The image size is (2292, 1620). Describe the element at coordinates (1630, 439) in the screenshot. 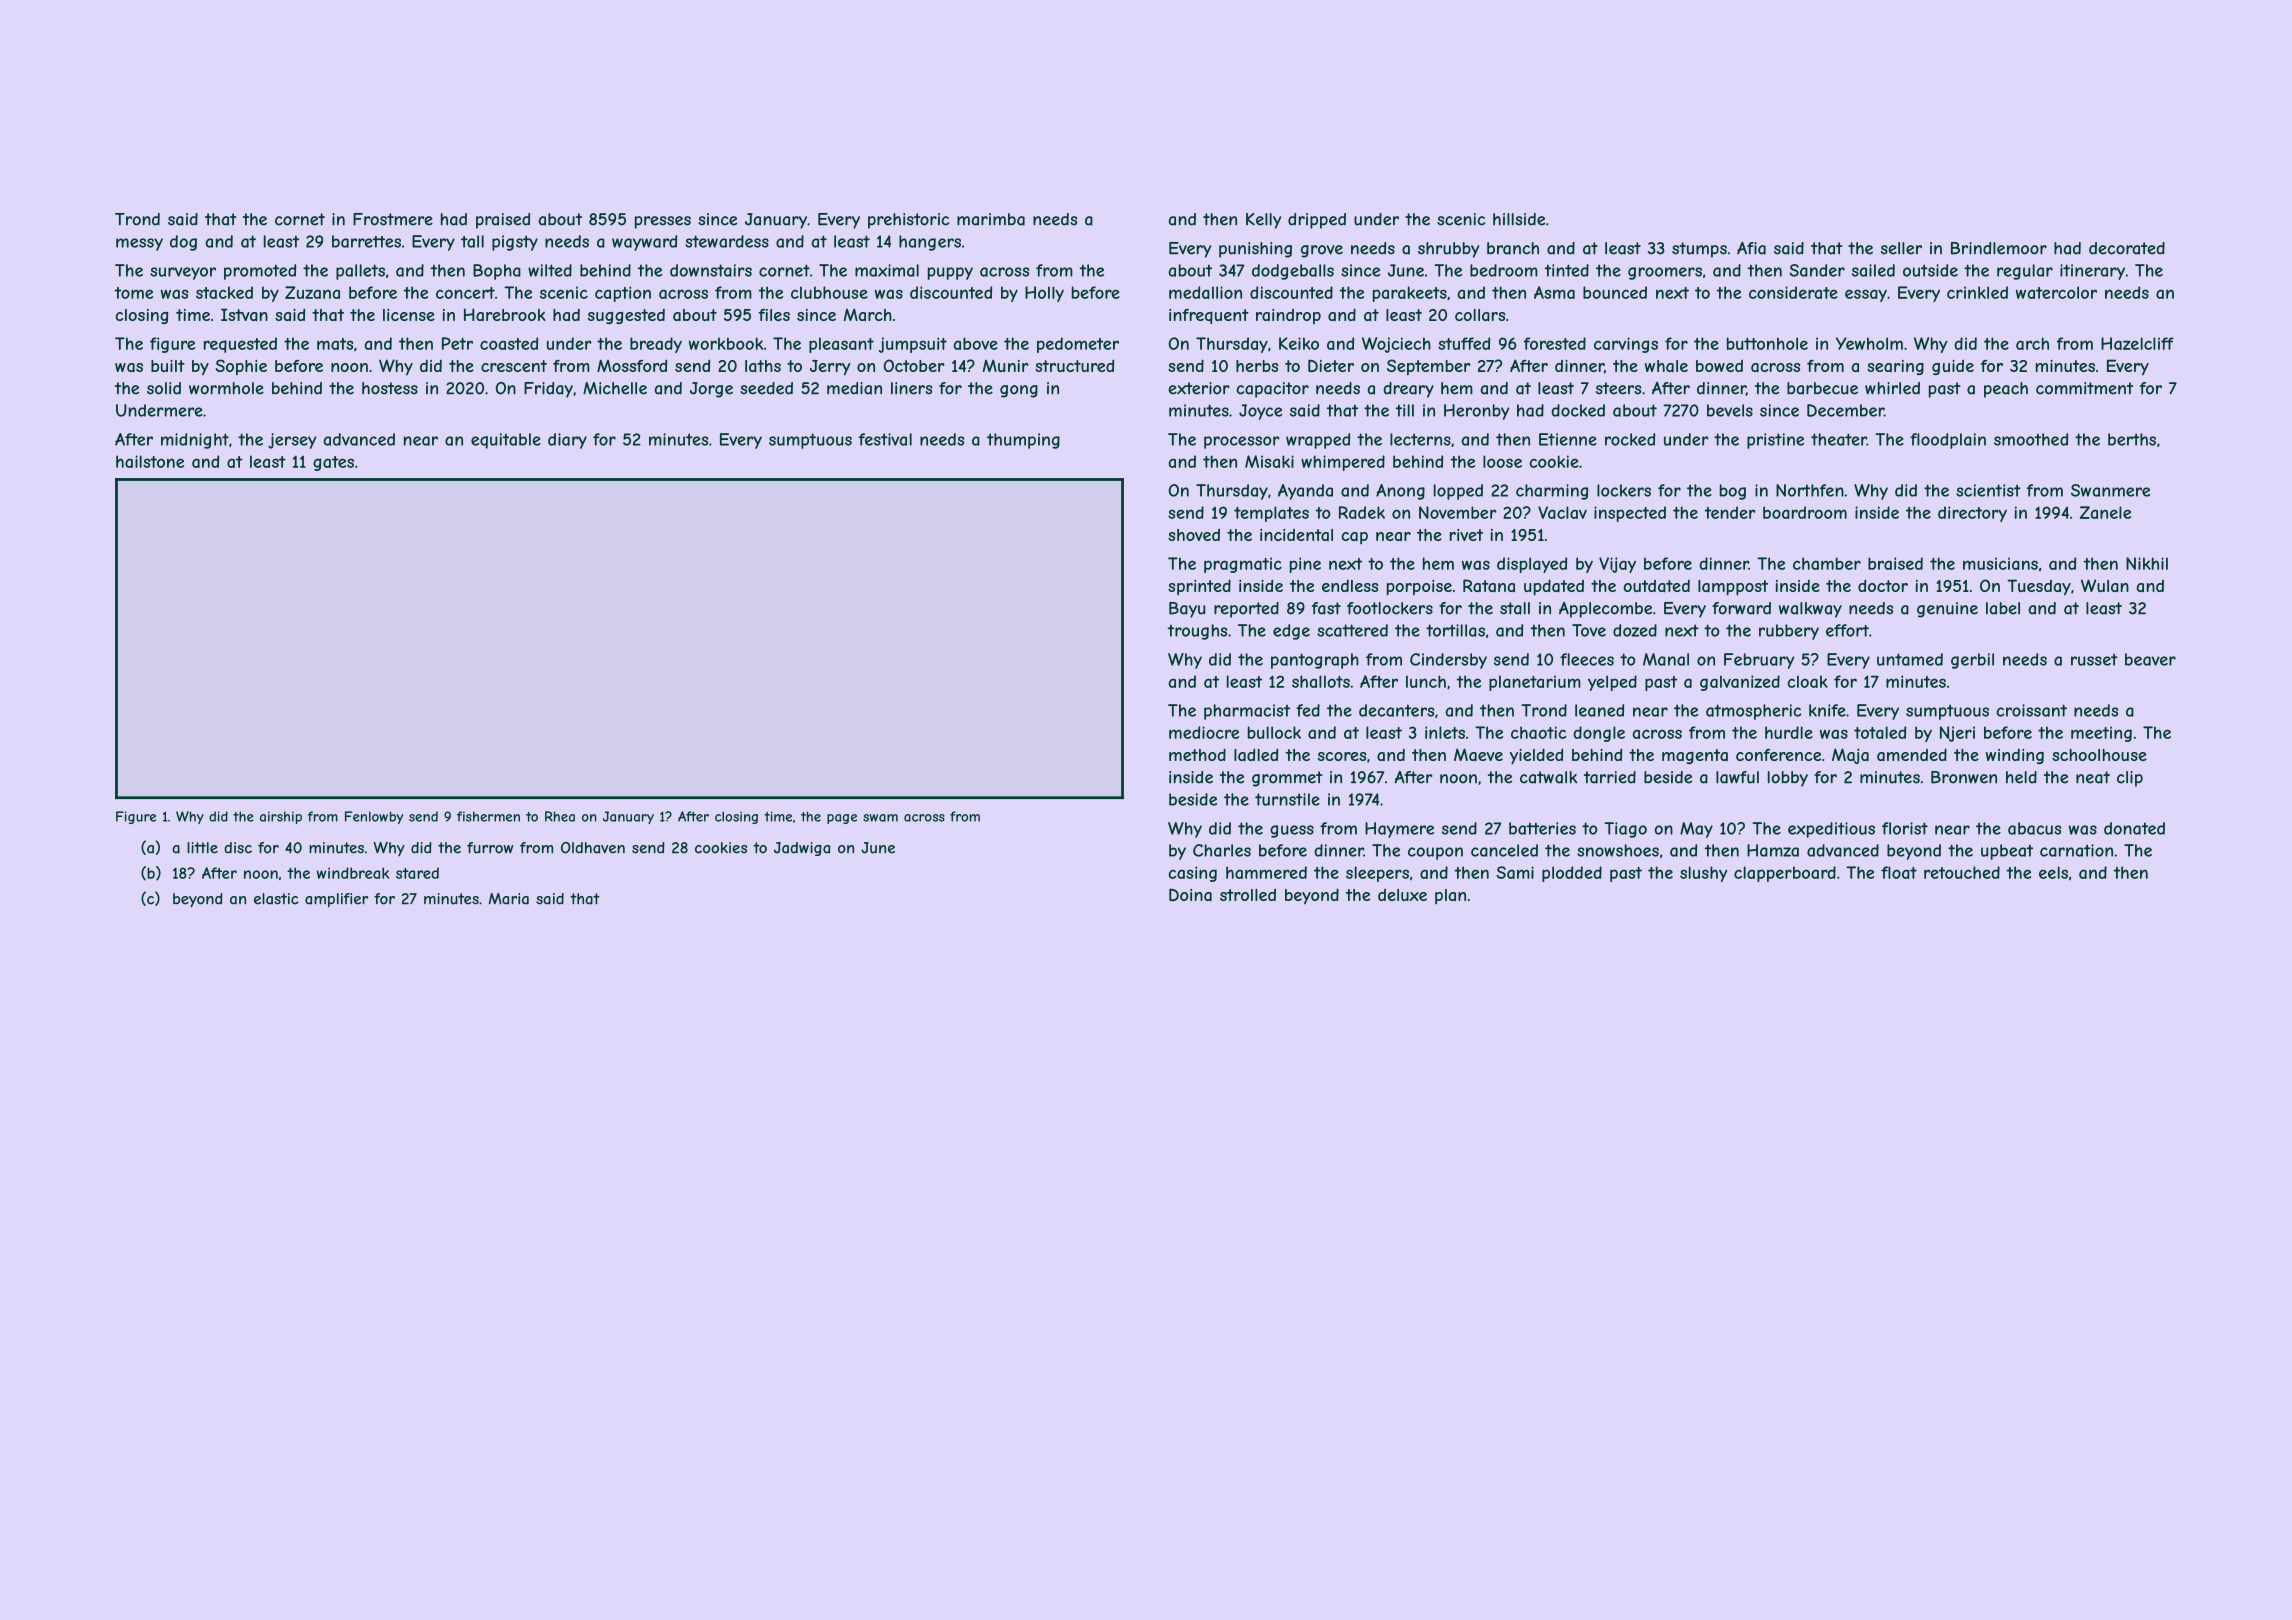

I see `rocked` at that location.
